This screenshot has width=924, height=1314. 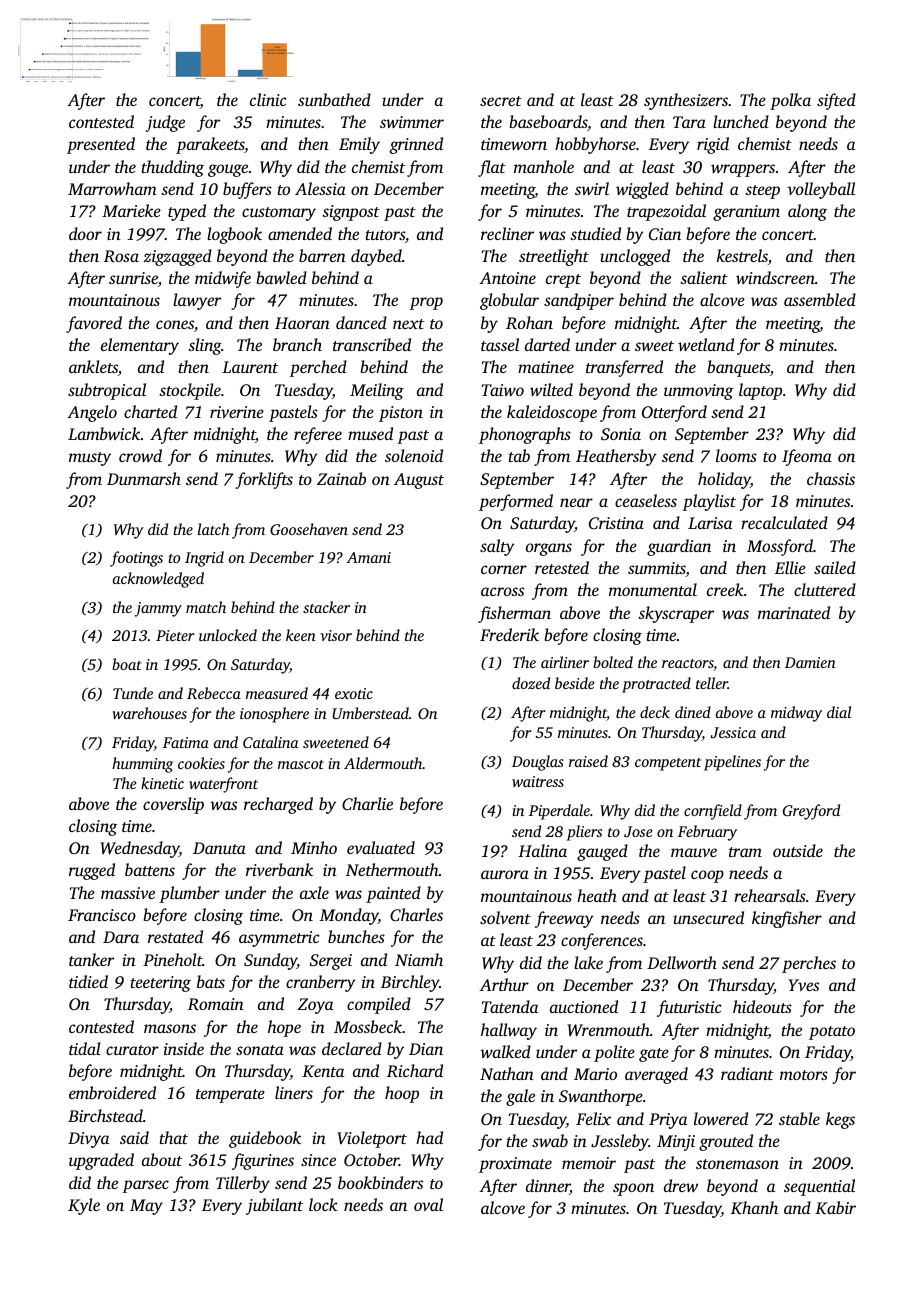 I want to click on midway, so click(x=796, y=714).
